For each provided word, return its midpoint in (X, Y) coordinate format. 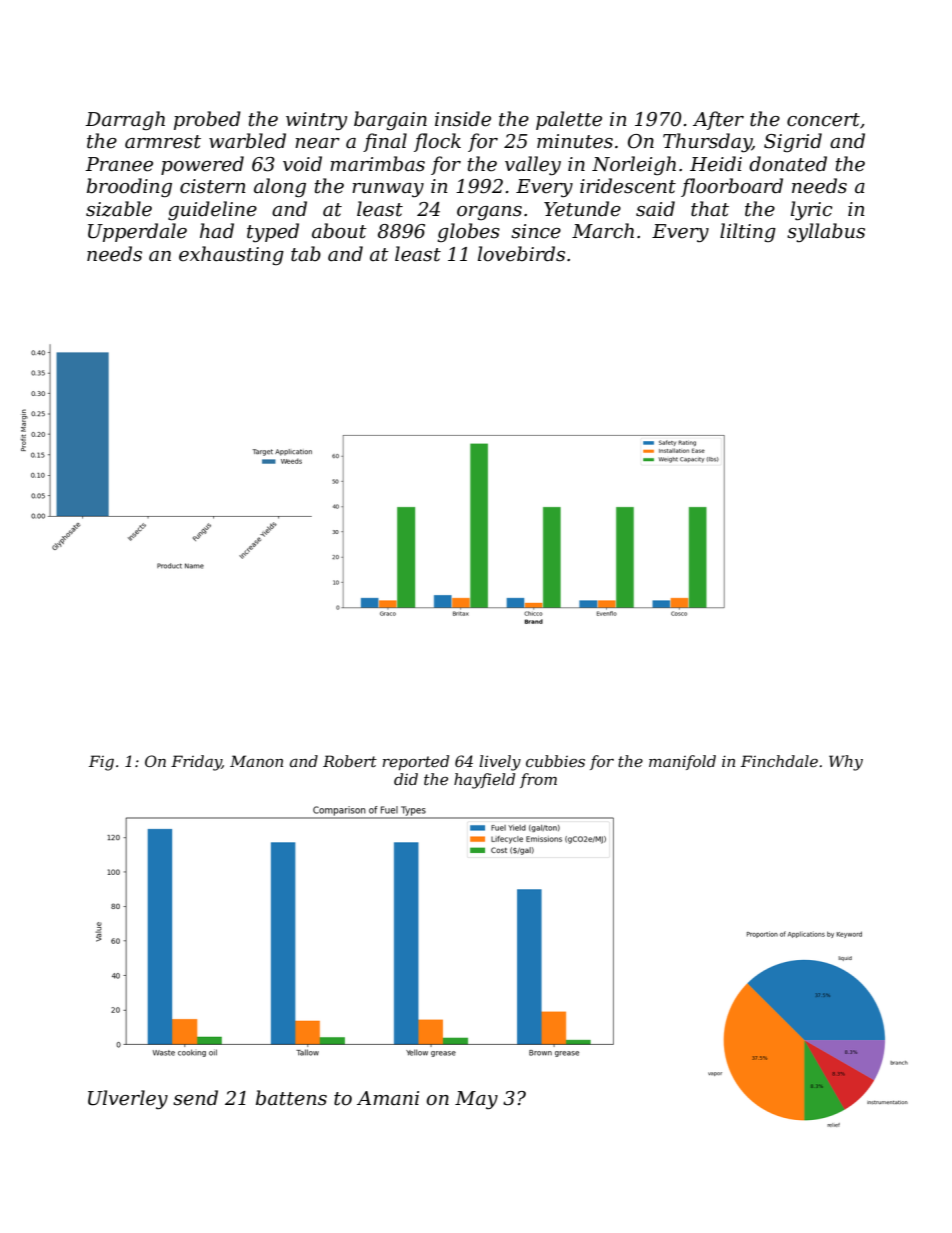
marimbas (377, 164)
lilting (748, 232)
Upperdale (137, 232)
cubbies (555, 761)
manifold (682, 762)
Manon (256, 761)
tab (306, 254)
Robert (350, 761)
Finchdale (779, 761)
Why (846, 763)
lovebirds (521, 254)
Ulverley (128, 1099)
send (195, 1098)
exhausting (231, 255)
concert (823, 120)
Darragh (125, 120)
